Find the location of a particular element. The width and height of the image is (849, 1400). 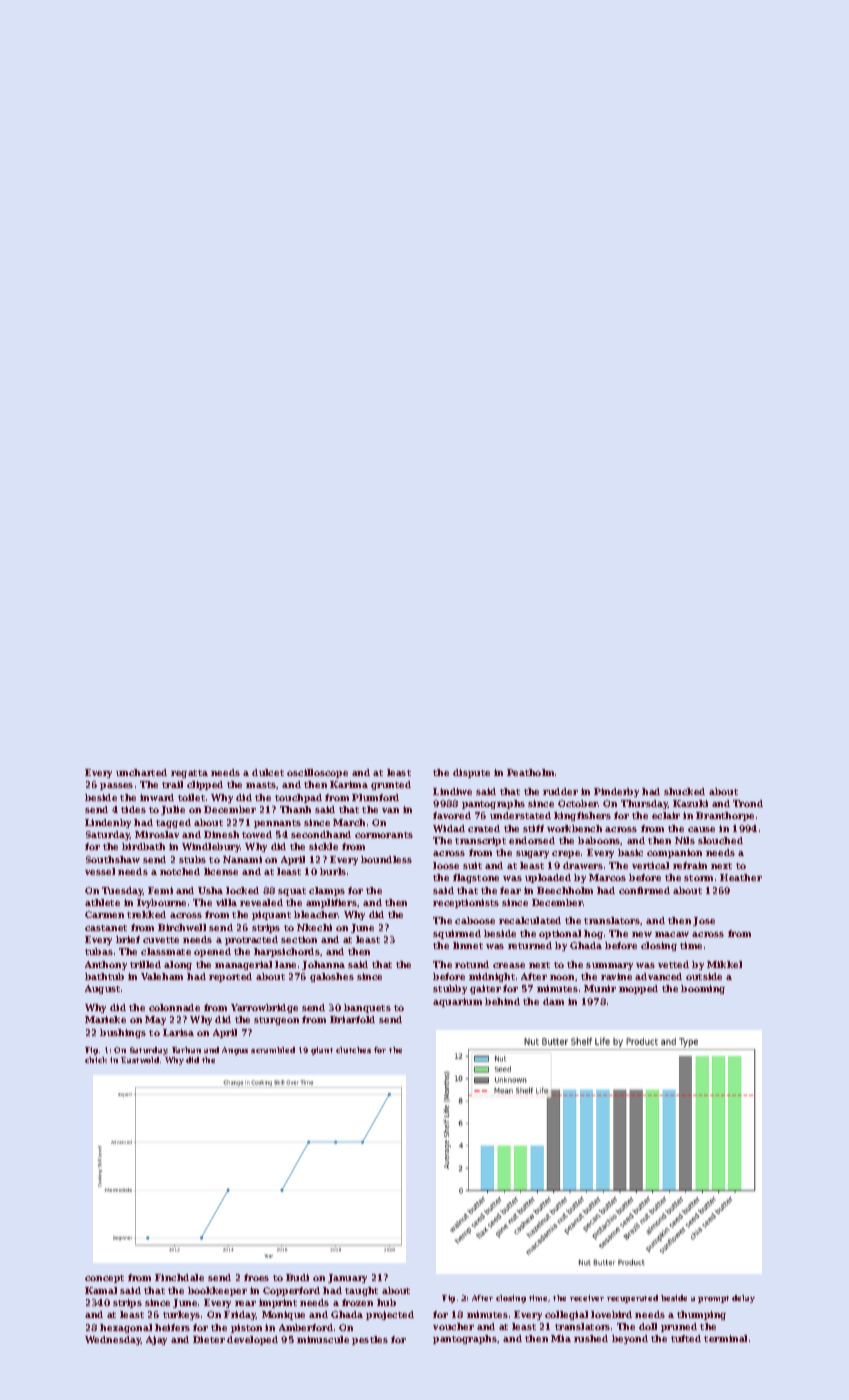

passes is located at coordinates (116, 786).
